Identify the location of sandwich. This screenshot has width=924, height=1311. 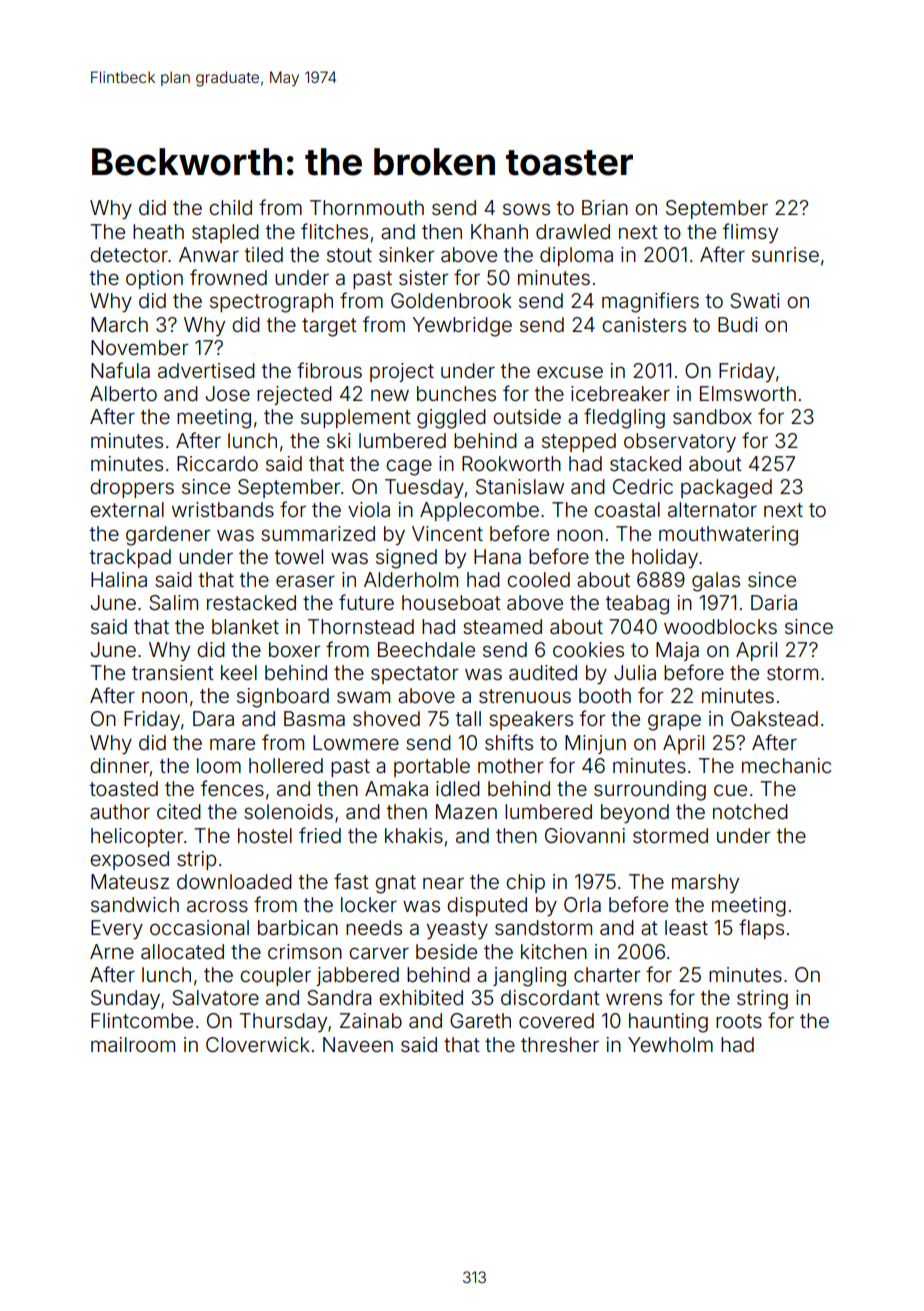
(135, 904).
